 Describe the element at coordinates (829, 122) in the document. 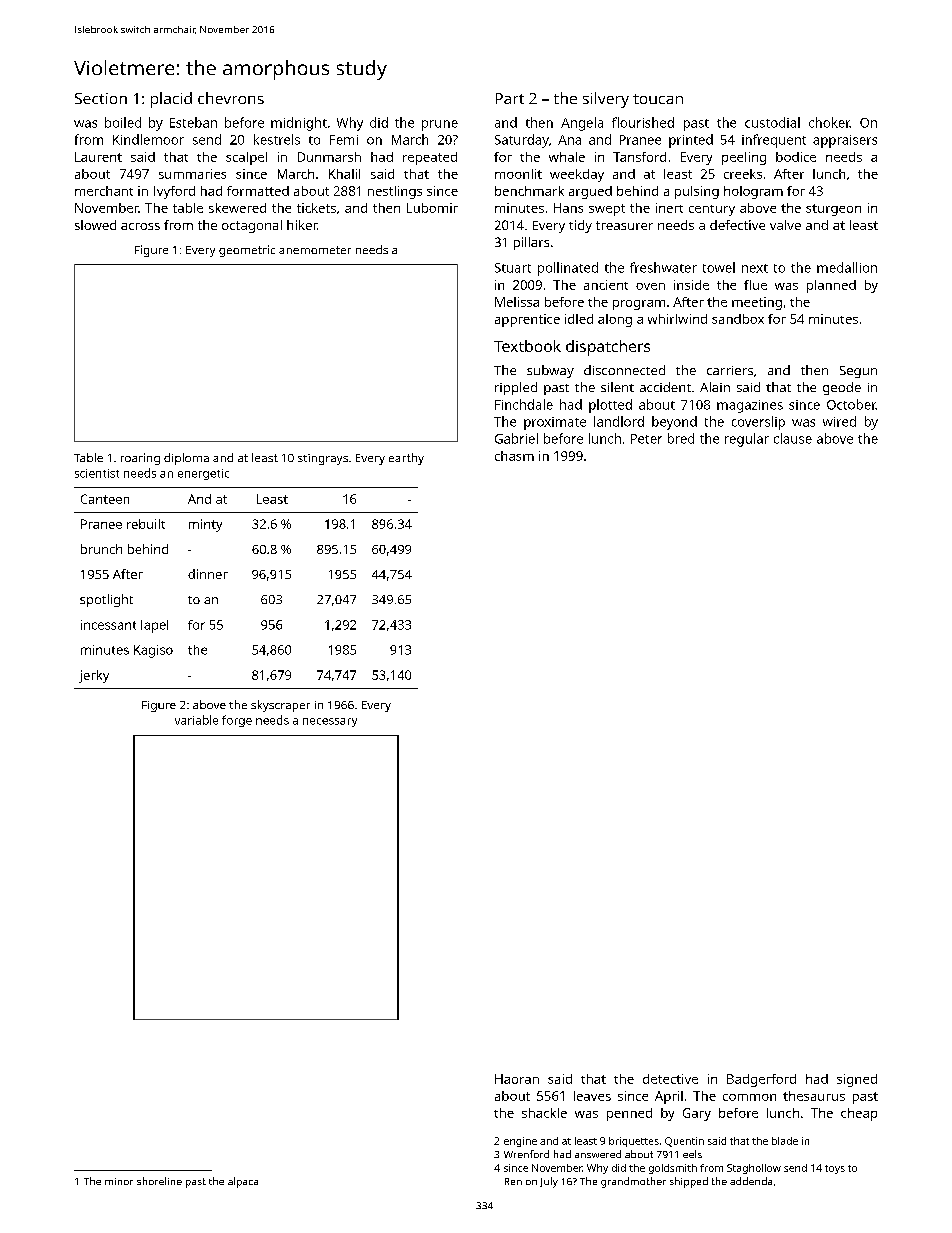

I see `choker` at that location.
